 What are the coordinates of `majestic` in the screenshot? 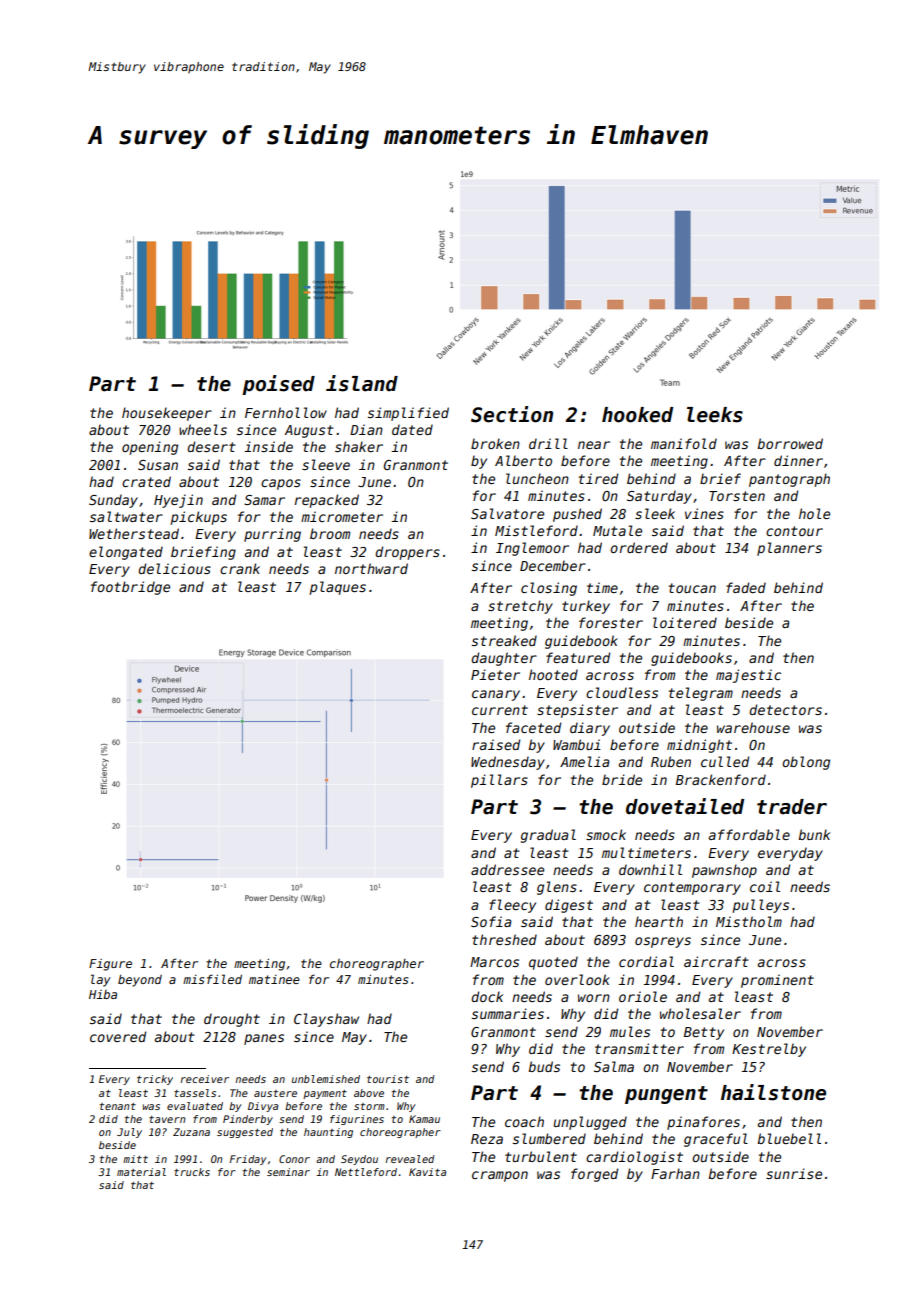 It's located at (748, 676).
